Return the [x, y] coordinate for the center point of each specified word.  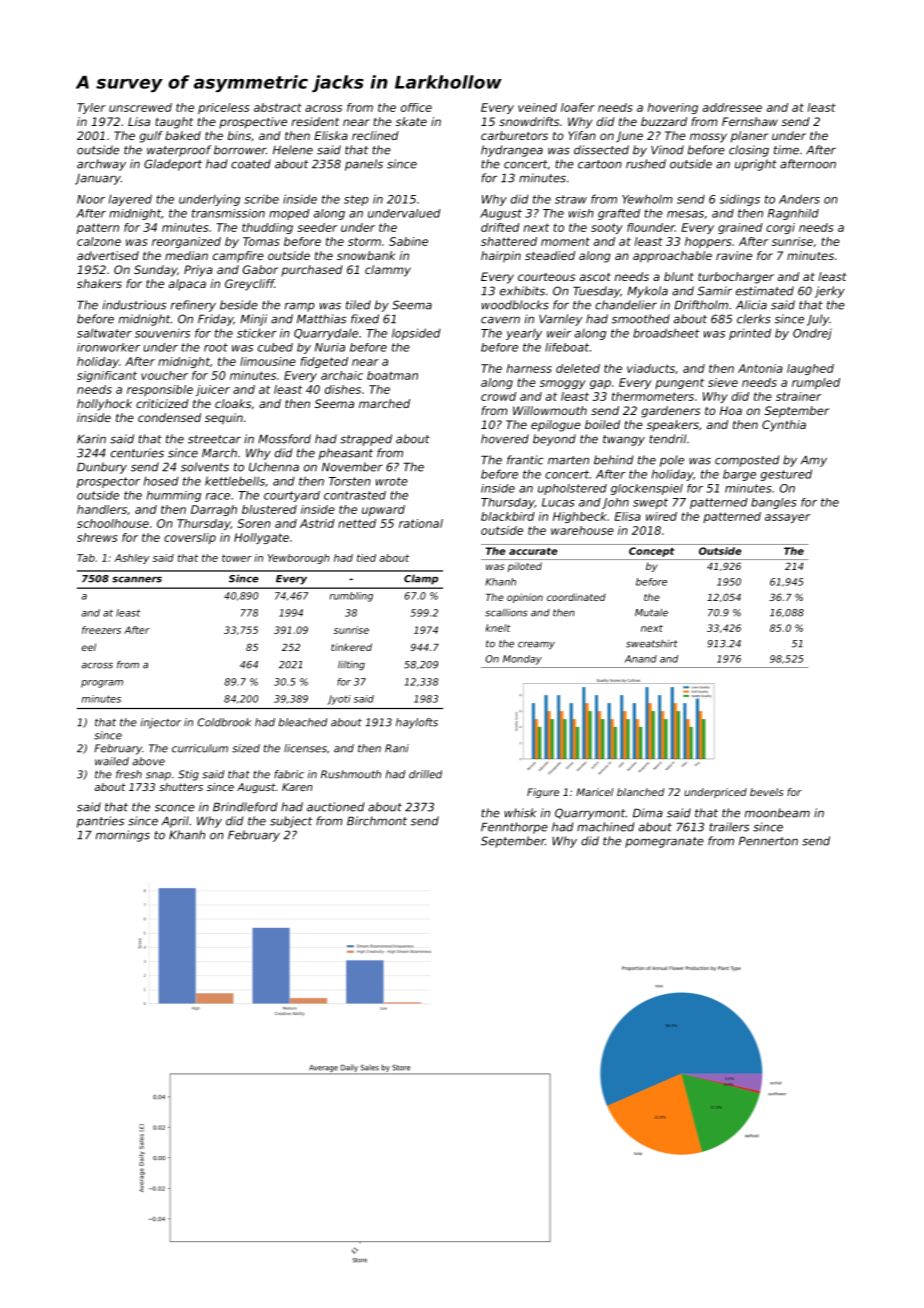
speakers [672, 425]
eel [89, 647]
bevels [766, 792]
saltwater [104, 333]
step [356, 200]
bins [239, 135]
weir [559, 333]
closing [749, 151]
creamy [536, 645]
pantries [100, 822]
